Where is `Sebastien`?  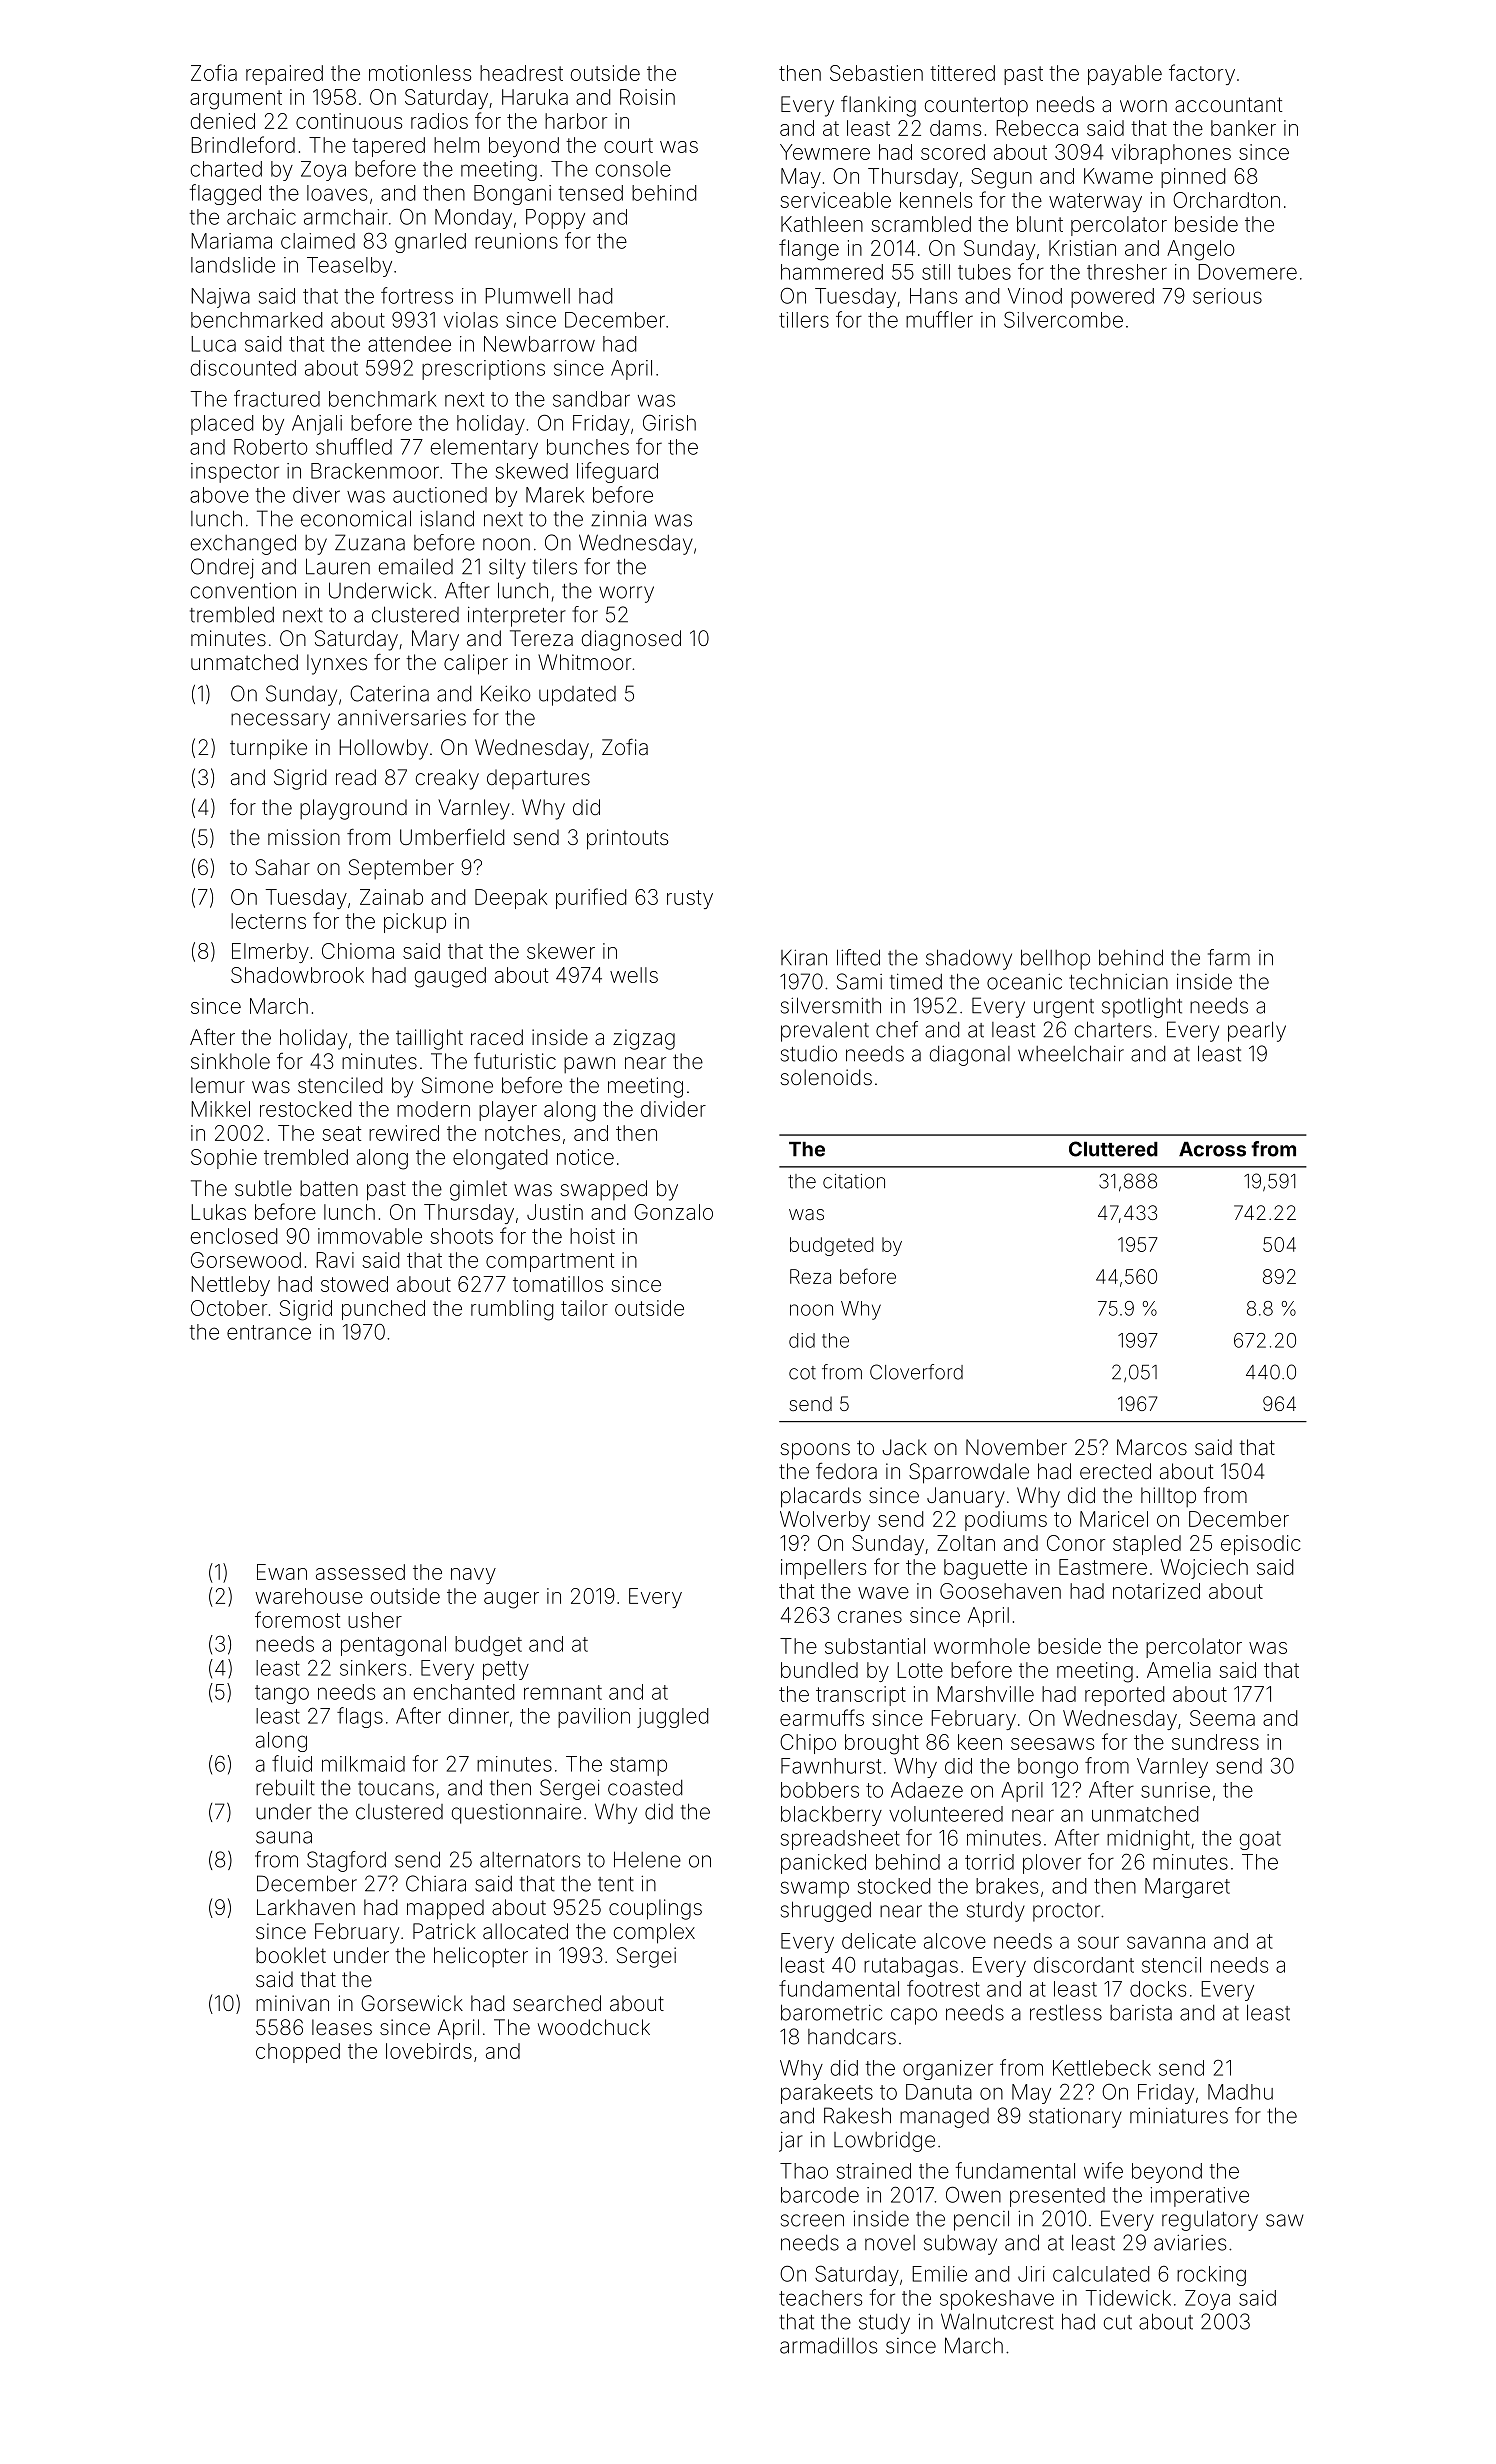 Sebastien is located at coordinates (876, 73).
